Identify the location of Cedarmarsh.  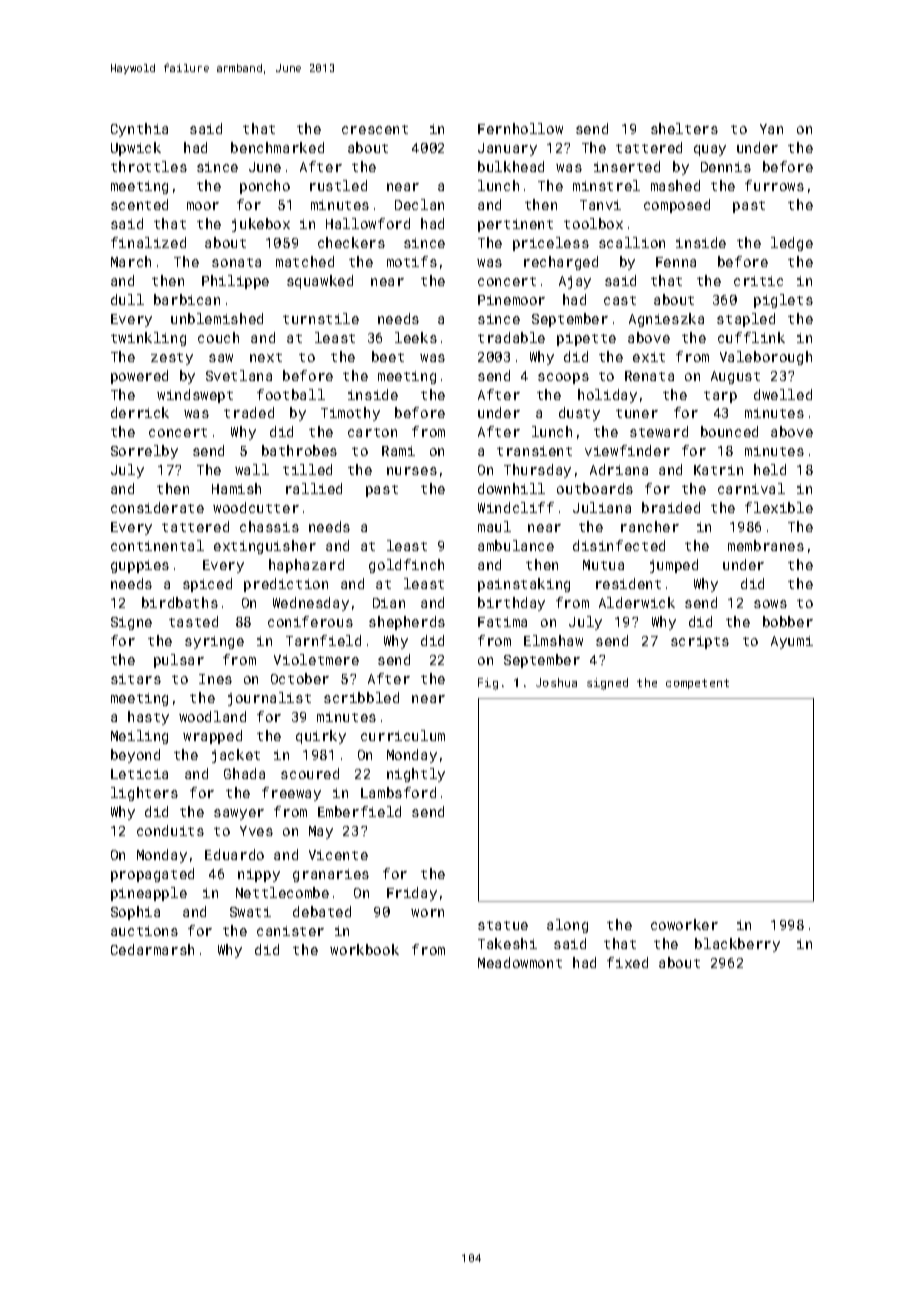
(152, 949).
